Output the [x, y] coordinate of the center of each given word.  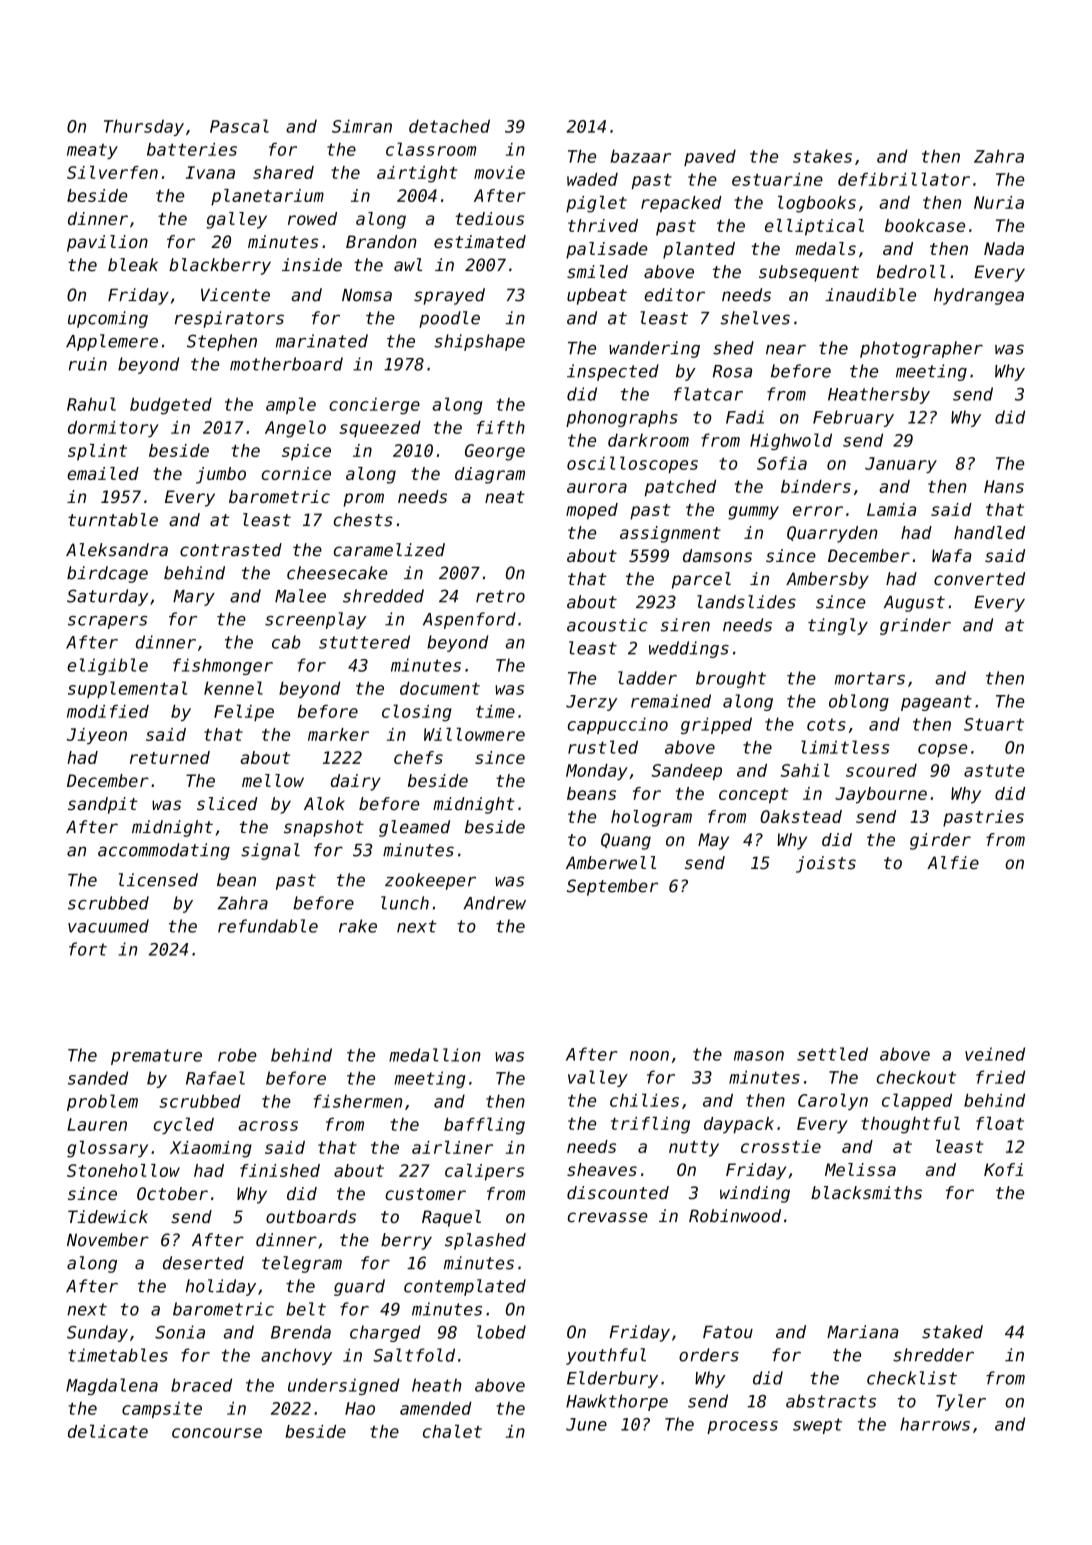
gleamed [414, 828]
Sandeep [687, 772]
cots [826, 724]
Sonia [180, 1332]
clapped [917, 1101]
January [901, 465]
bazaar [641, 156]
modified [108, 711]
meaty [92, 151]
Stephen [222, 342]
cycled [184, 1125]
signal [270, 851]
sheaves [602, 1169]
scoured [881, 770]
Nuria [999, 202]
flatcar [708, 394]
